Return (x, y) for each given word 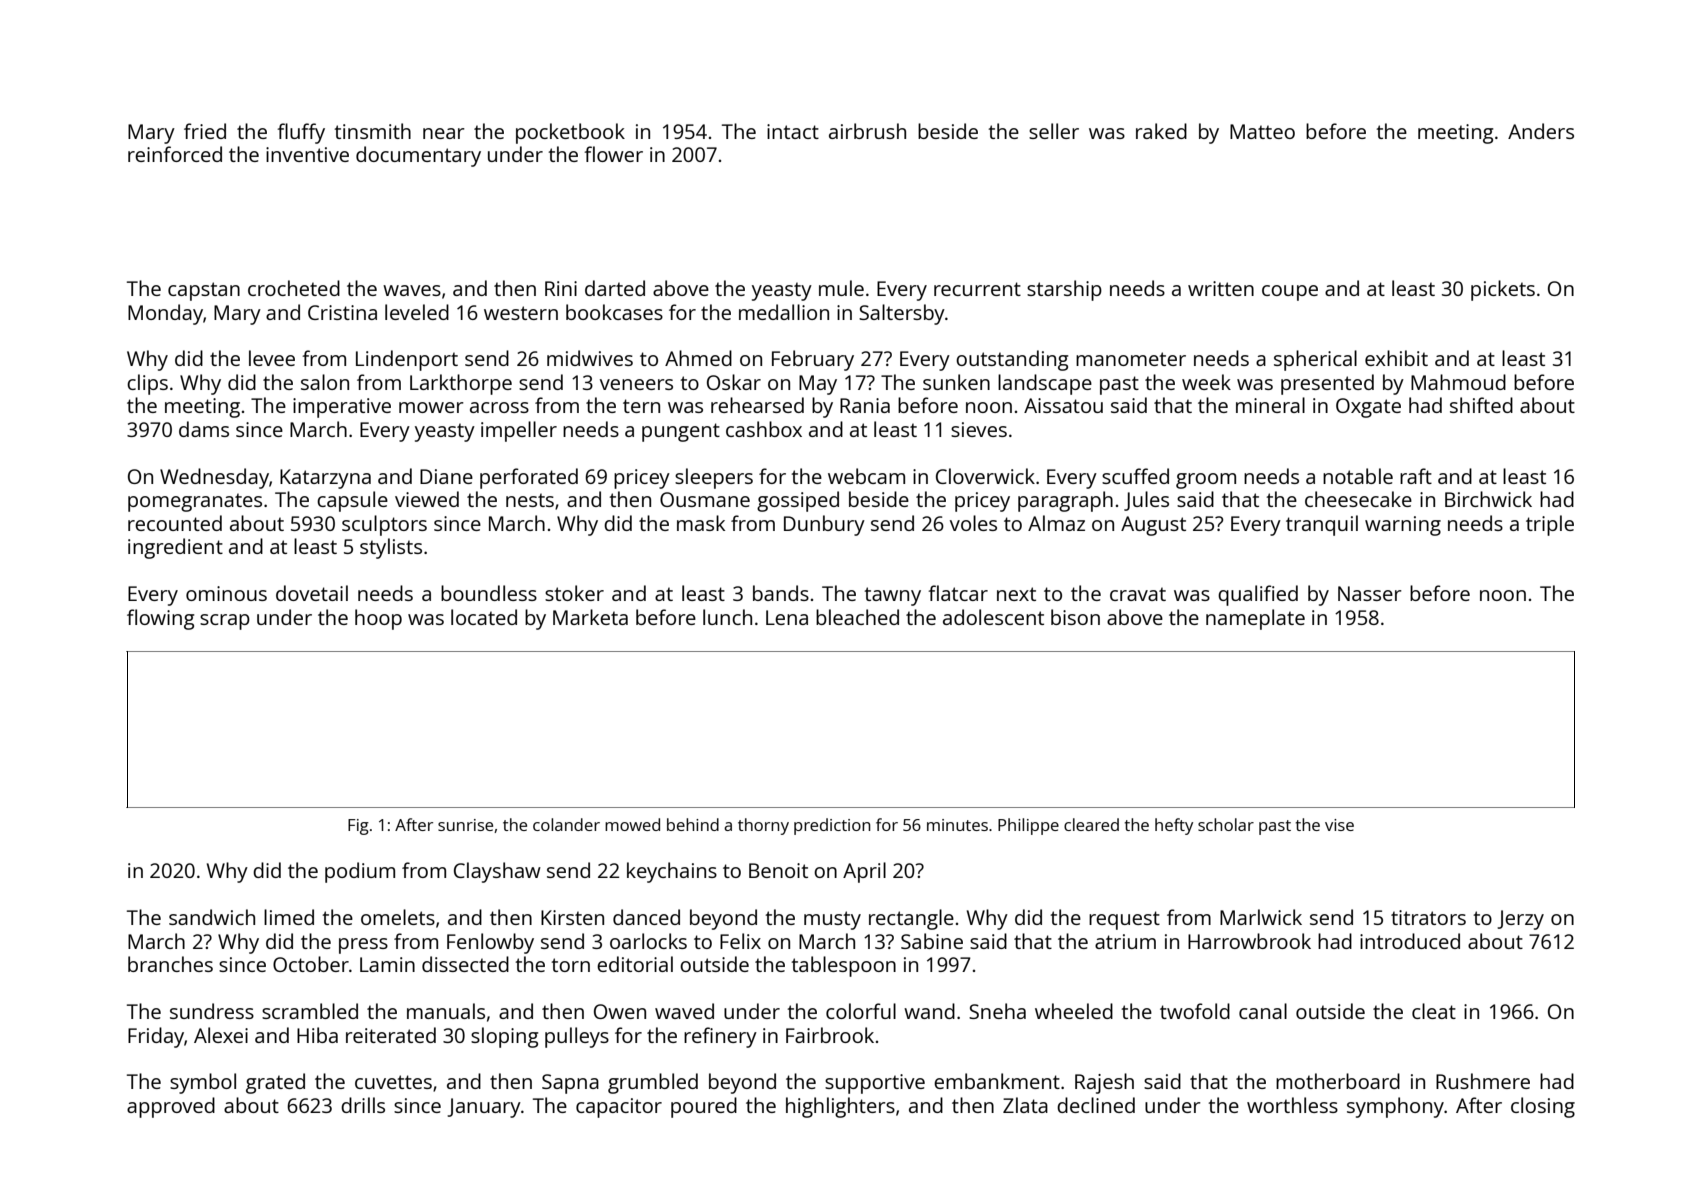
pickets (1503, 290)
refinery (720, 1037)
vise (1339, 825)
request (1124, 920)
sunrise (465, 825)
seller (1054, 131)
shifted (1481, 405)
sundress (212, 1011)
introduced (1410, 941)
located (484, 617)
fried (205, 131)
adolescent (993, 617)
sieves (979, 429)
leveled (417, 312)
